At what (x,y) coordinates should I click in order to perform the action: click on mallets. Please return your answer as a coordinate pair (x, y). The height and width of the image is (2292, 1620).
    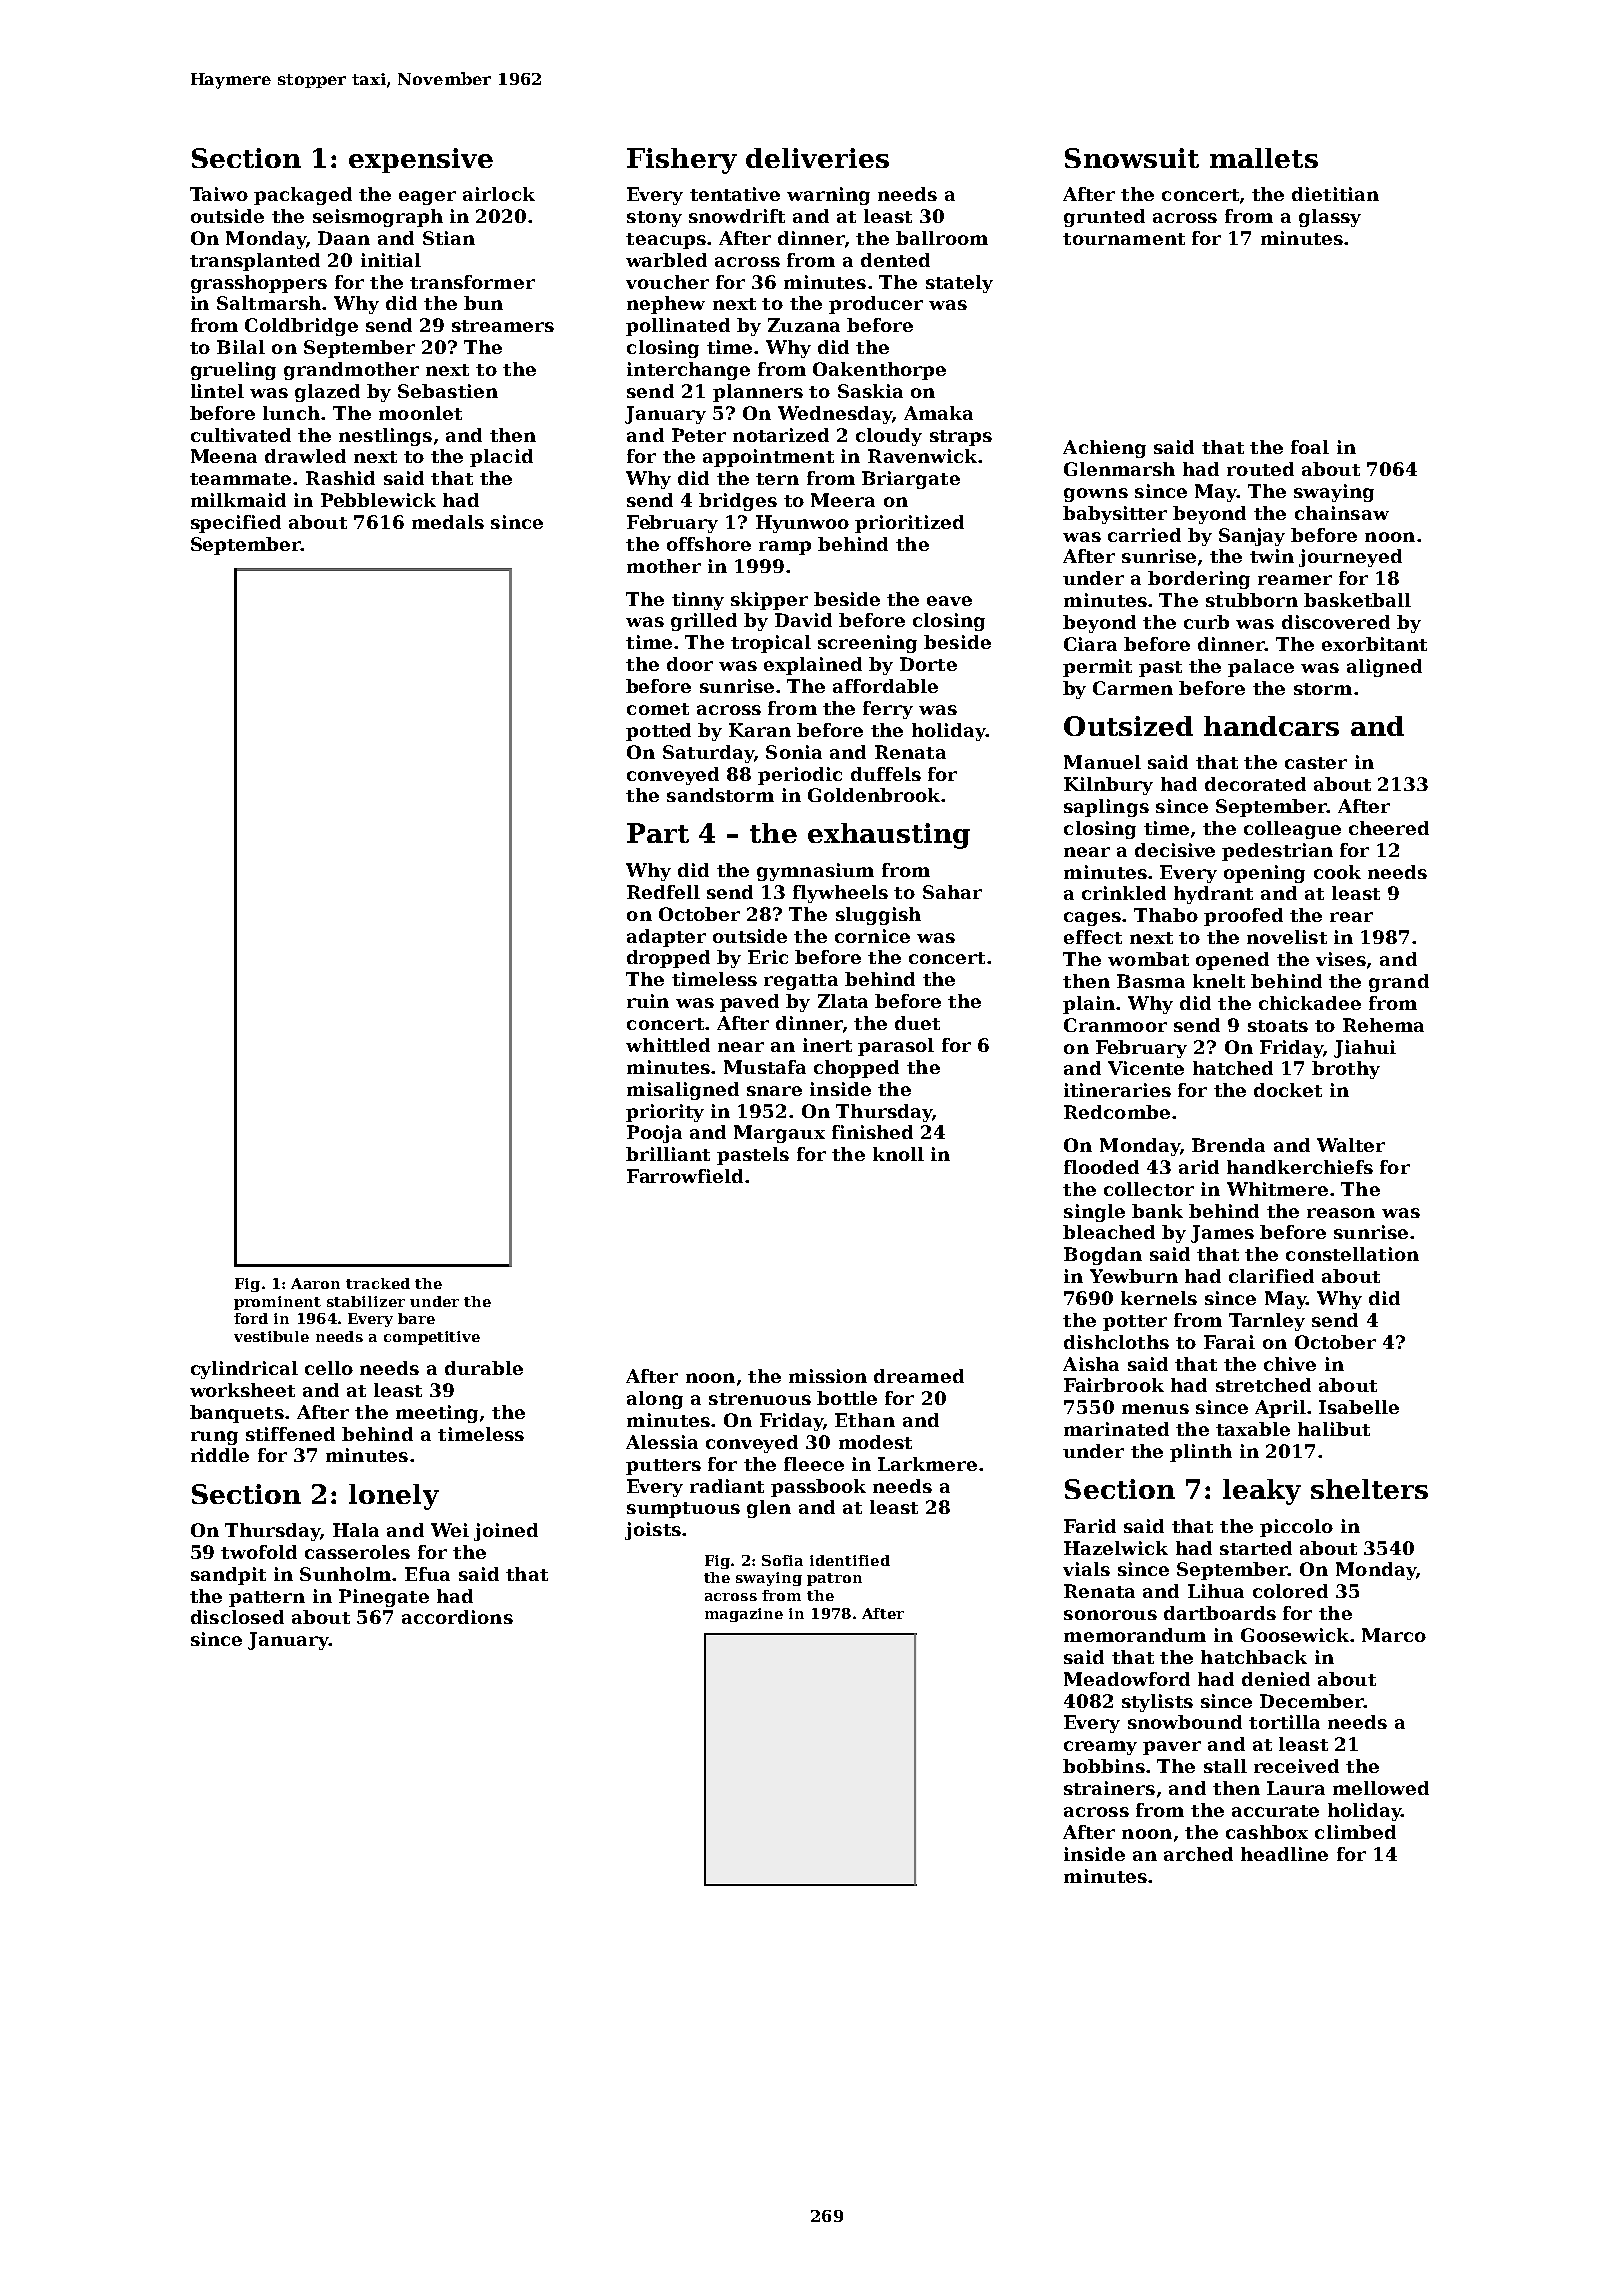
    Looking at the image, I should click on (1264, 158).
